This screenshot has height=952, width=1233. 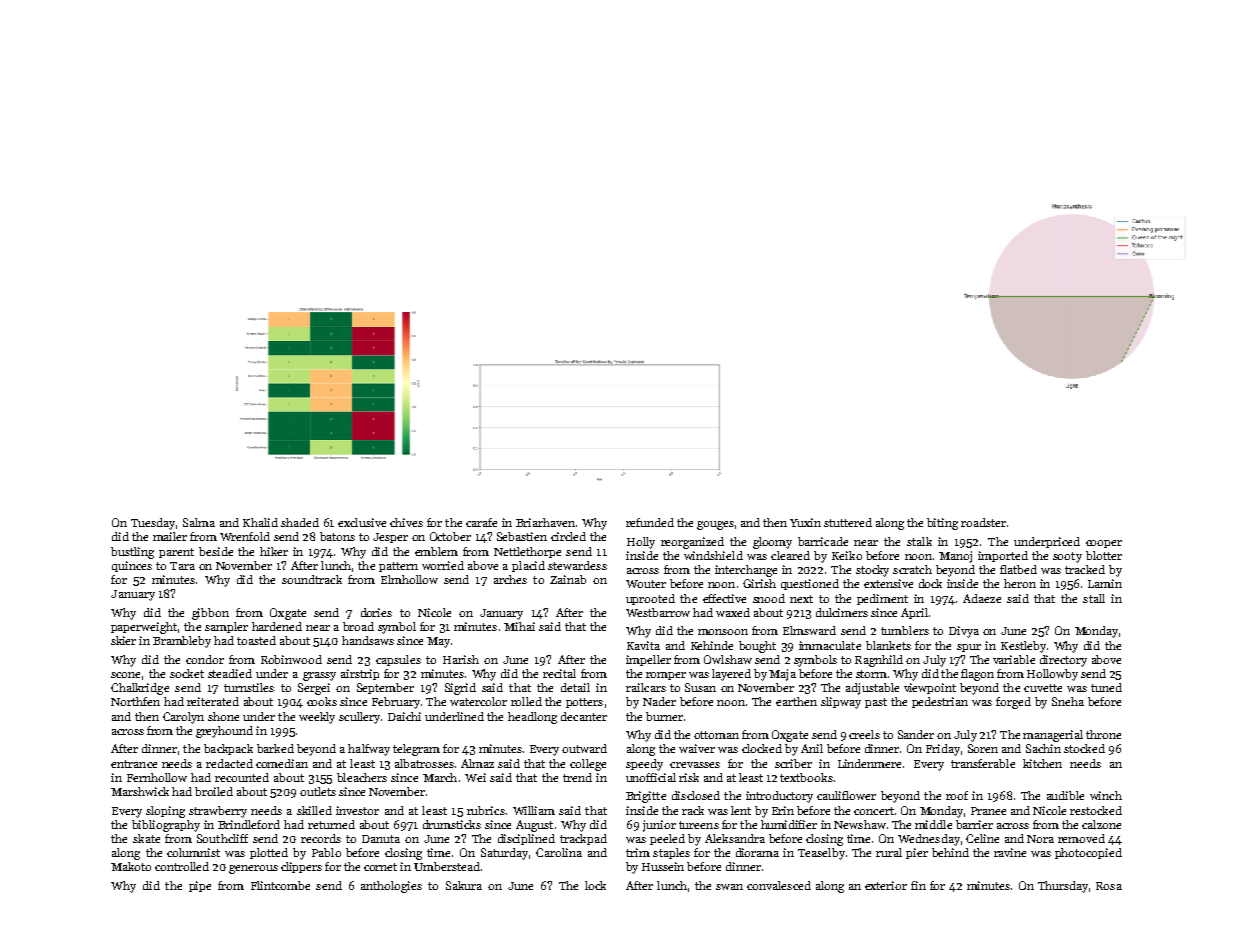 I want to click on quinces, so click(x=132, y=566).
